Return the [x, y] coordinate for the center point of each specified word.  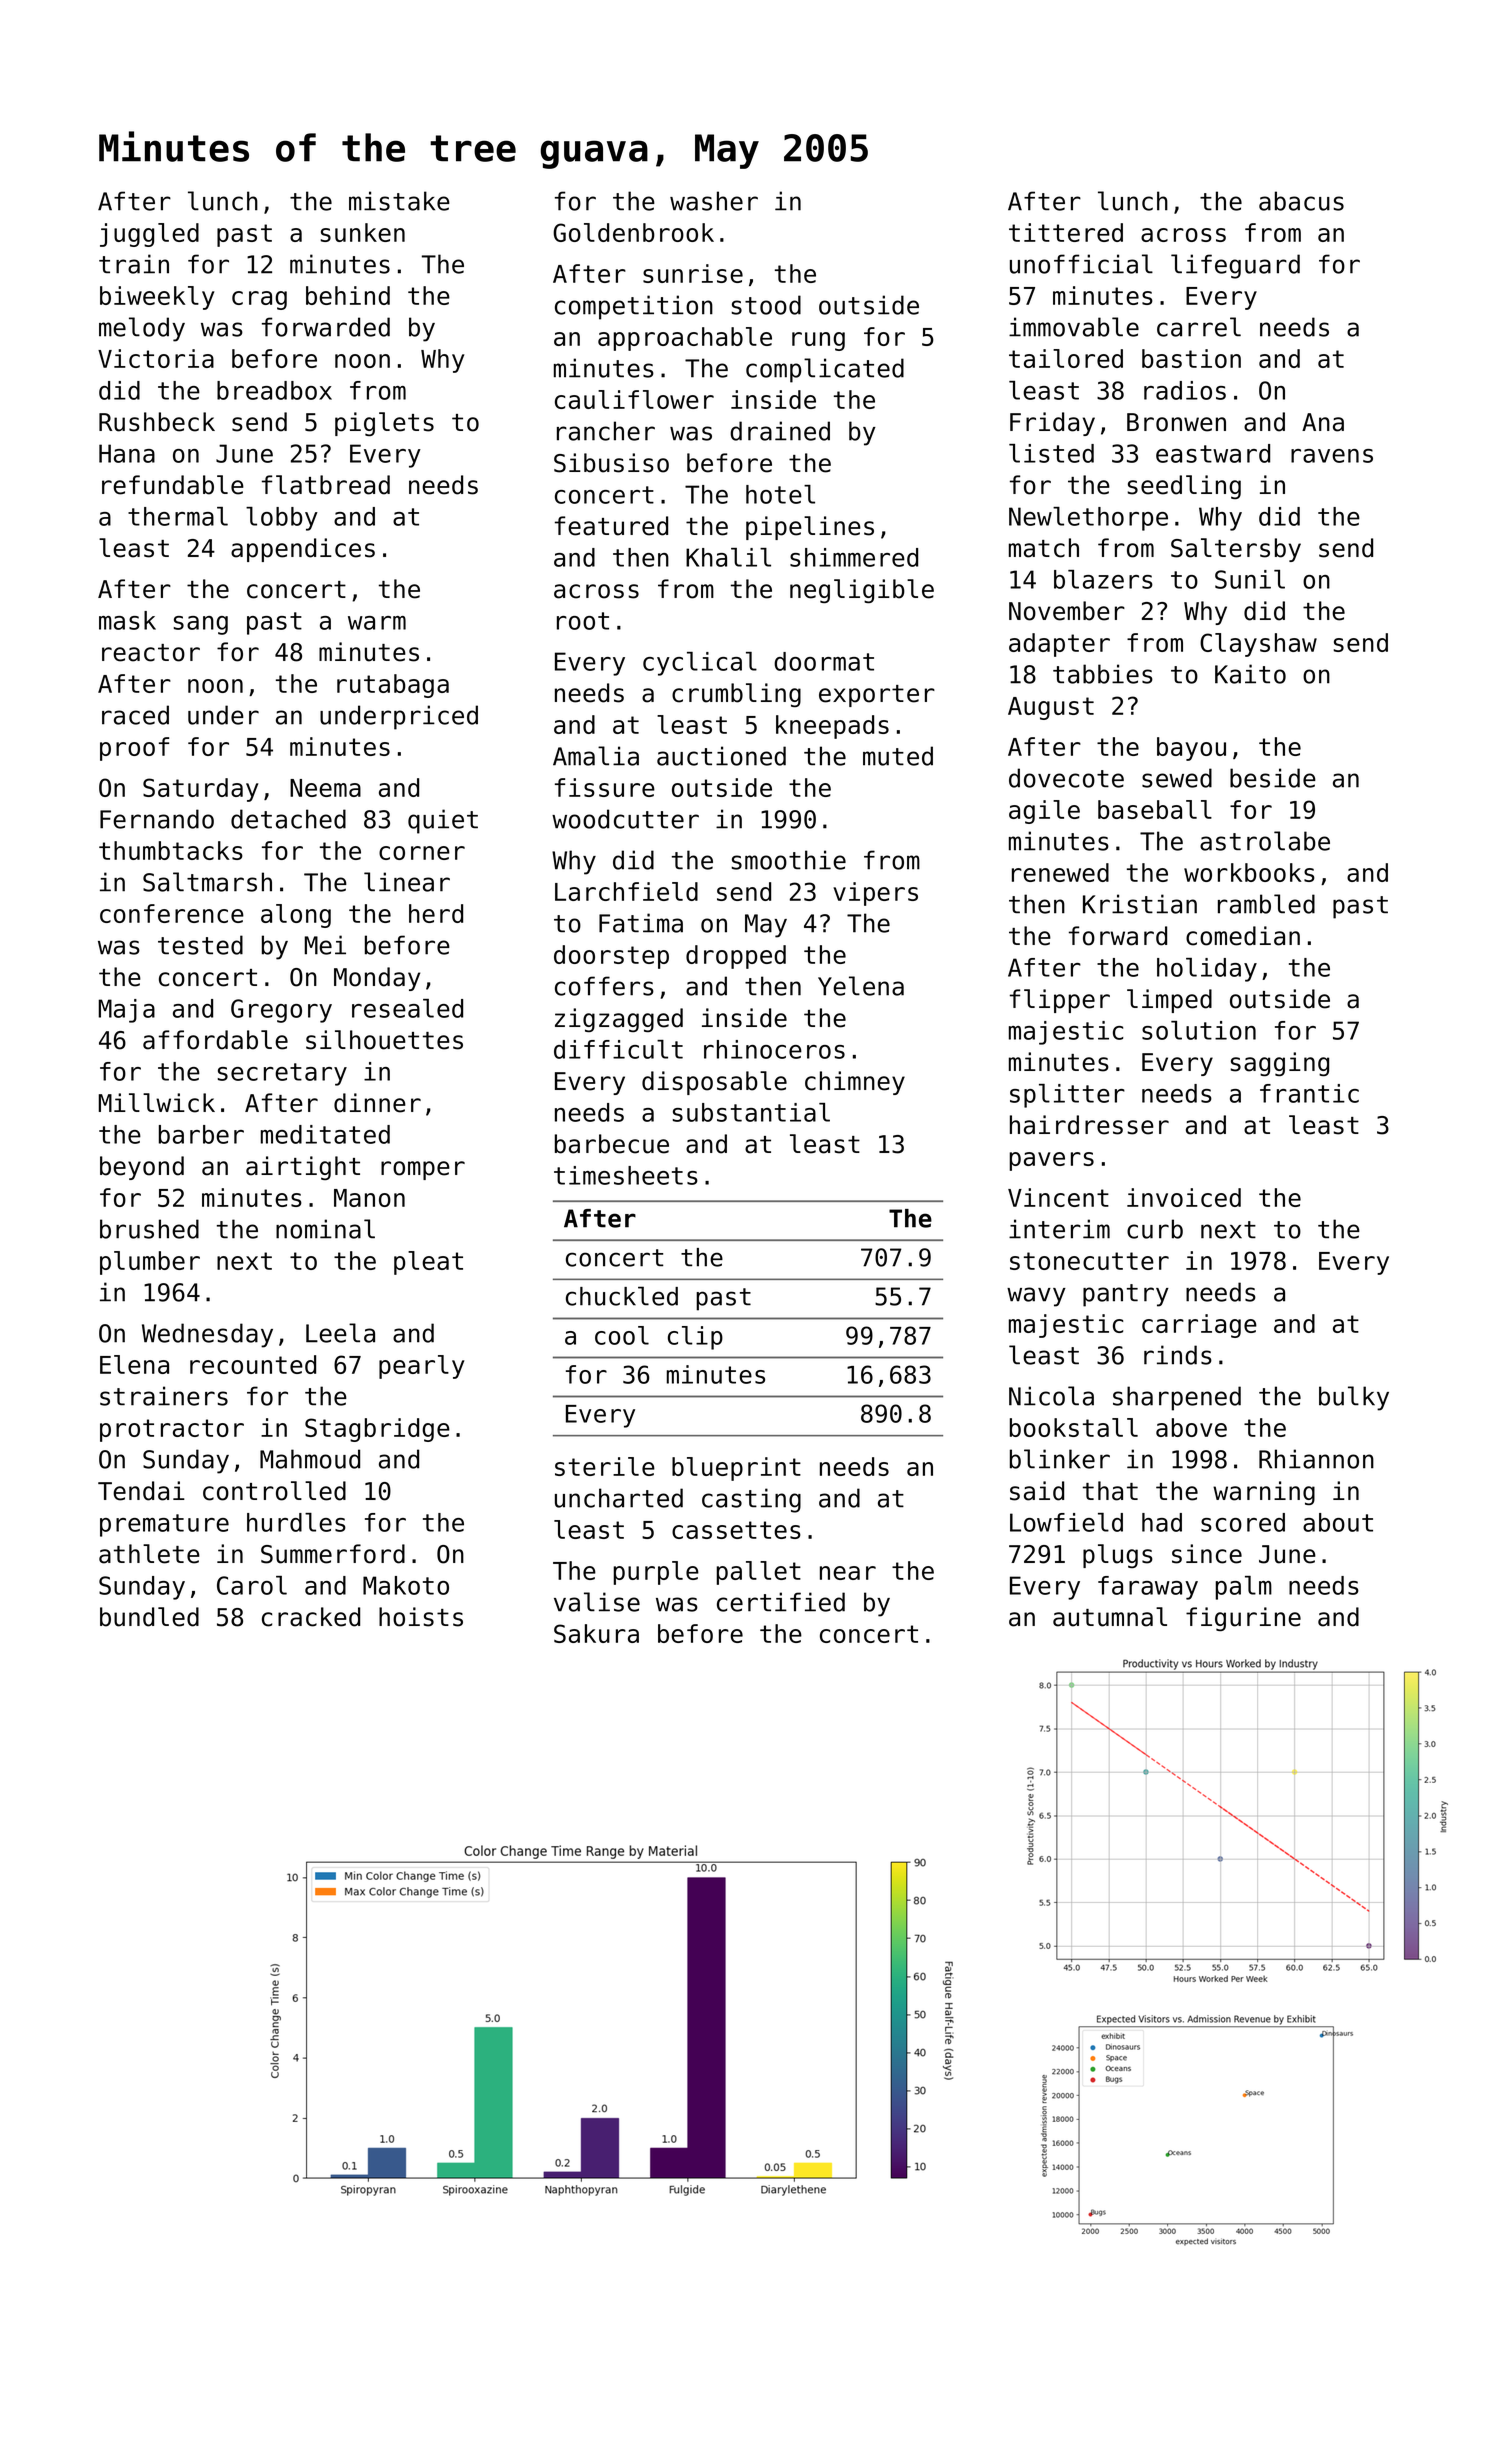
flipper [1060, 1001]
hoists [421, 1617]
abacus [1301, 201]
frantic [1309, 1093]
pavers [1051, 1161]
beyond [142, 1168]
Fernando [157, 819]
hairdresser [1089, 1125]
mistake [399, 201]
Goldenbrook [633, 232]
